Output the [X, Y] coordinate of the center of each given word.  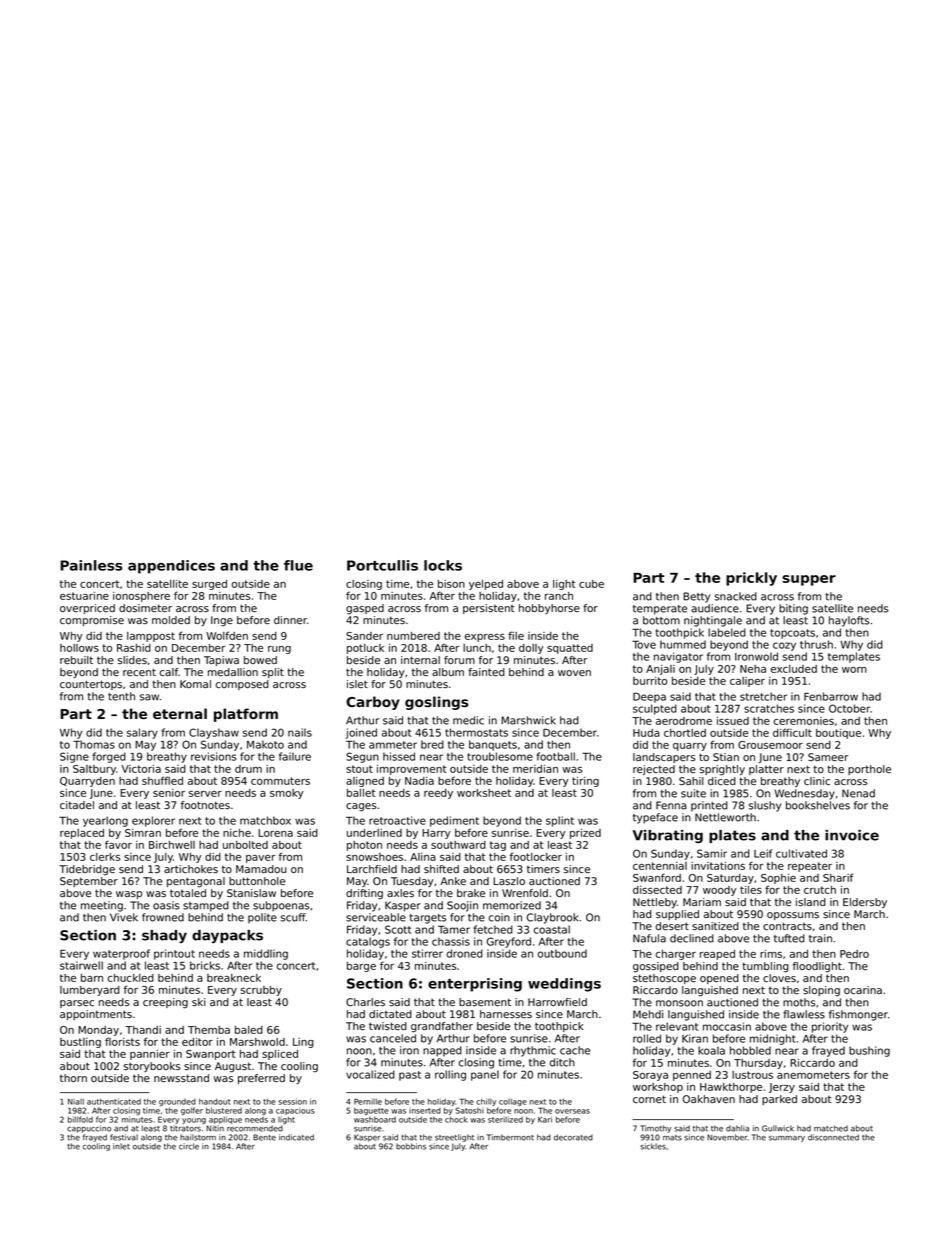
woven [574, 673]
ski [199, 1002]
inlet [121, 1146]
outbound [562, 953]
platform [246, 715]
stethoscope [664, 979]
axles [400, 893]
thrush [816, 644]
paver [260, 859]
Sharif [838, 877]
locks [443, 565]
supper [809, 580]
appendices [171, 567]
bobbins [411, 1146]
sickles [653, 1146]
